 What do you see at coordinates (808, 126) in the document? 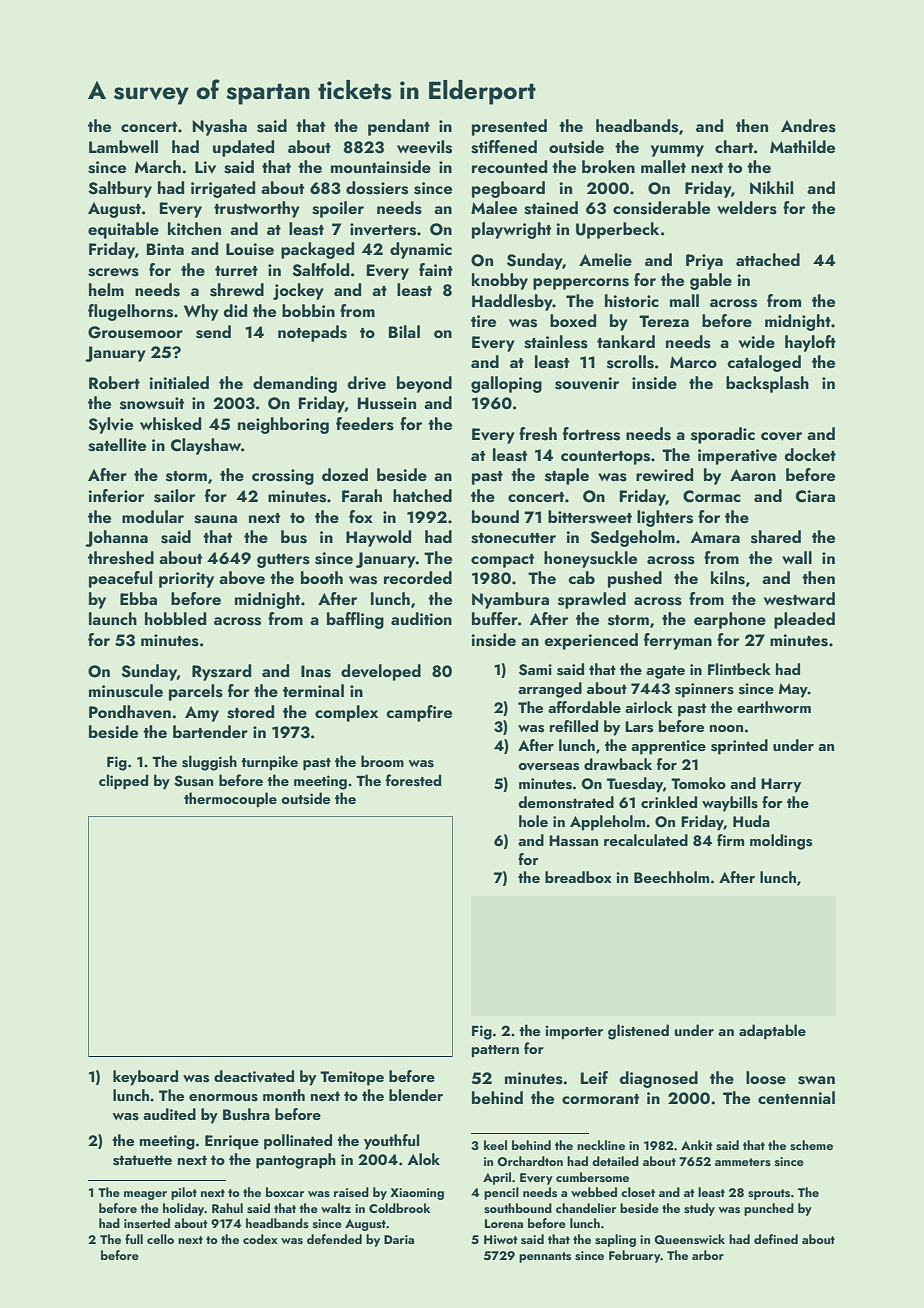
I see `Andres` at bounding box center [808, 126].
